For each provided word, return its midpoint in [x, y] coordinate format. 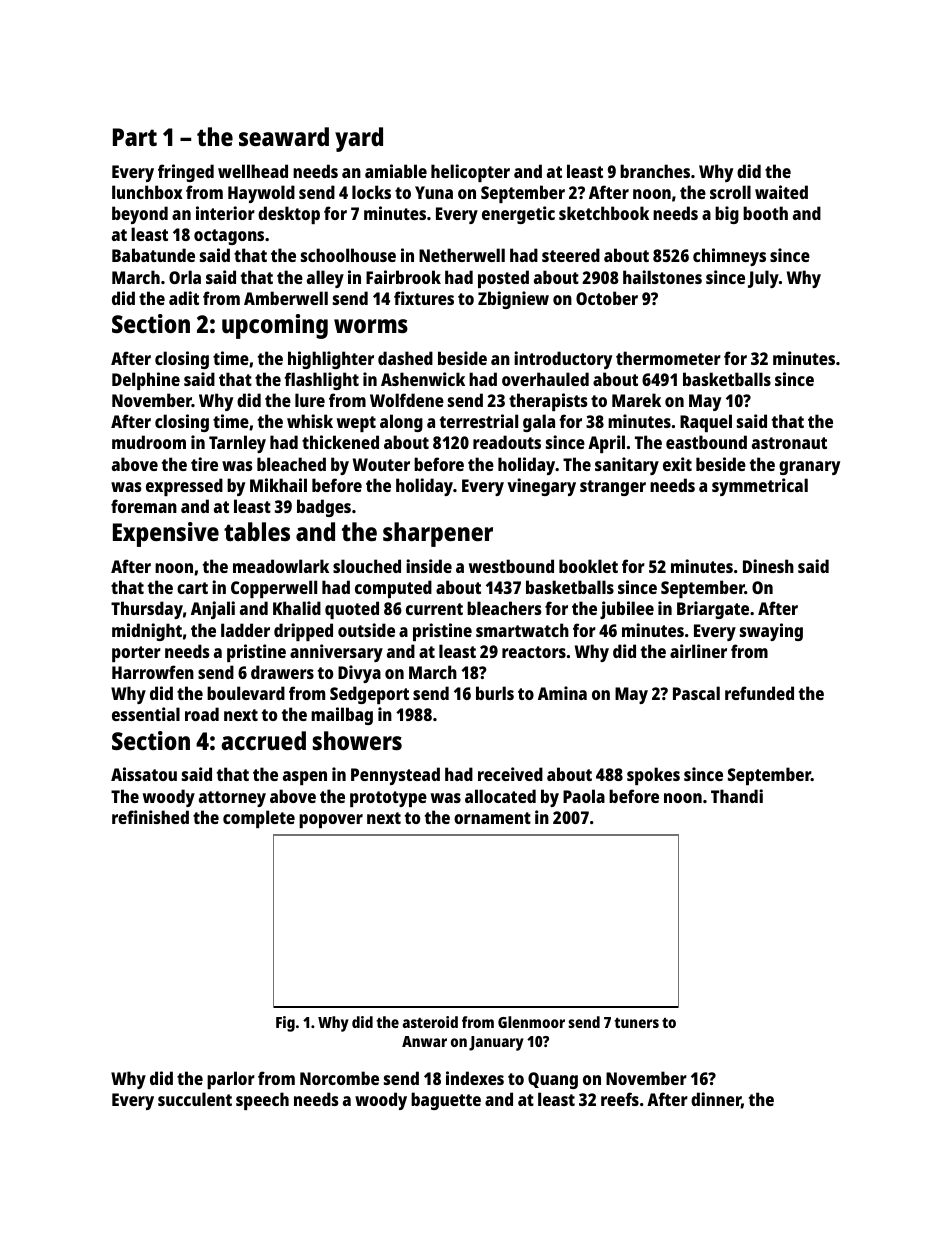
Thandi [737, 796]
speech [262, 1101]
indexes [475, 1078]
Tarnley [237, 444]
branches [655, 171]
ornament [492, 818]
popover [331, 821]
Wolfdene [407, 400]
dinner [716, 1100]
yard [359, 139]
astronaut [789, 443]
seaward [284, 136]
